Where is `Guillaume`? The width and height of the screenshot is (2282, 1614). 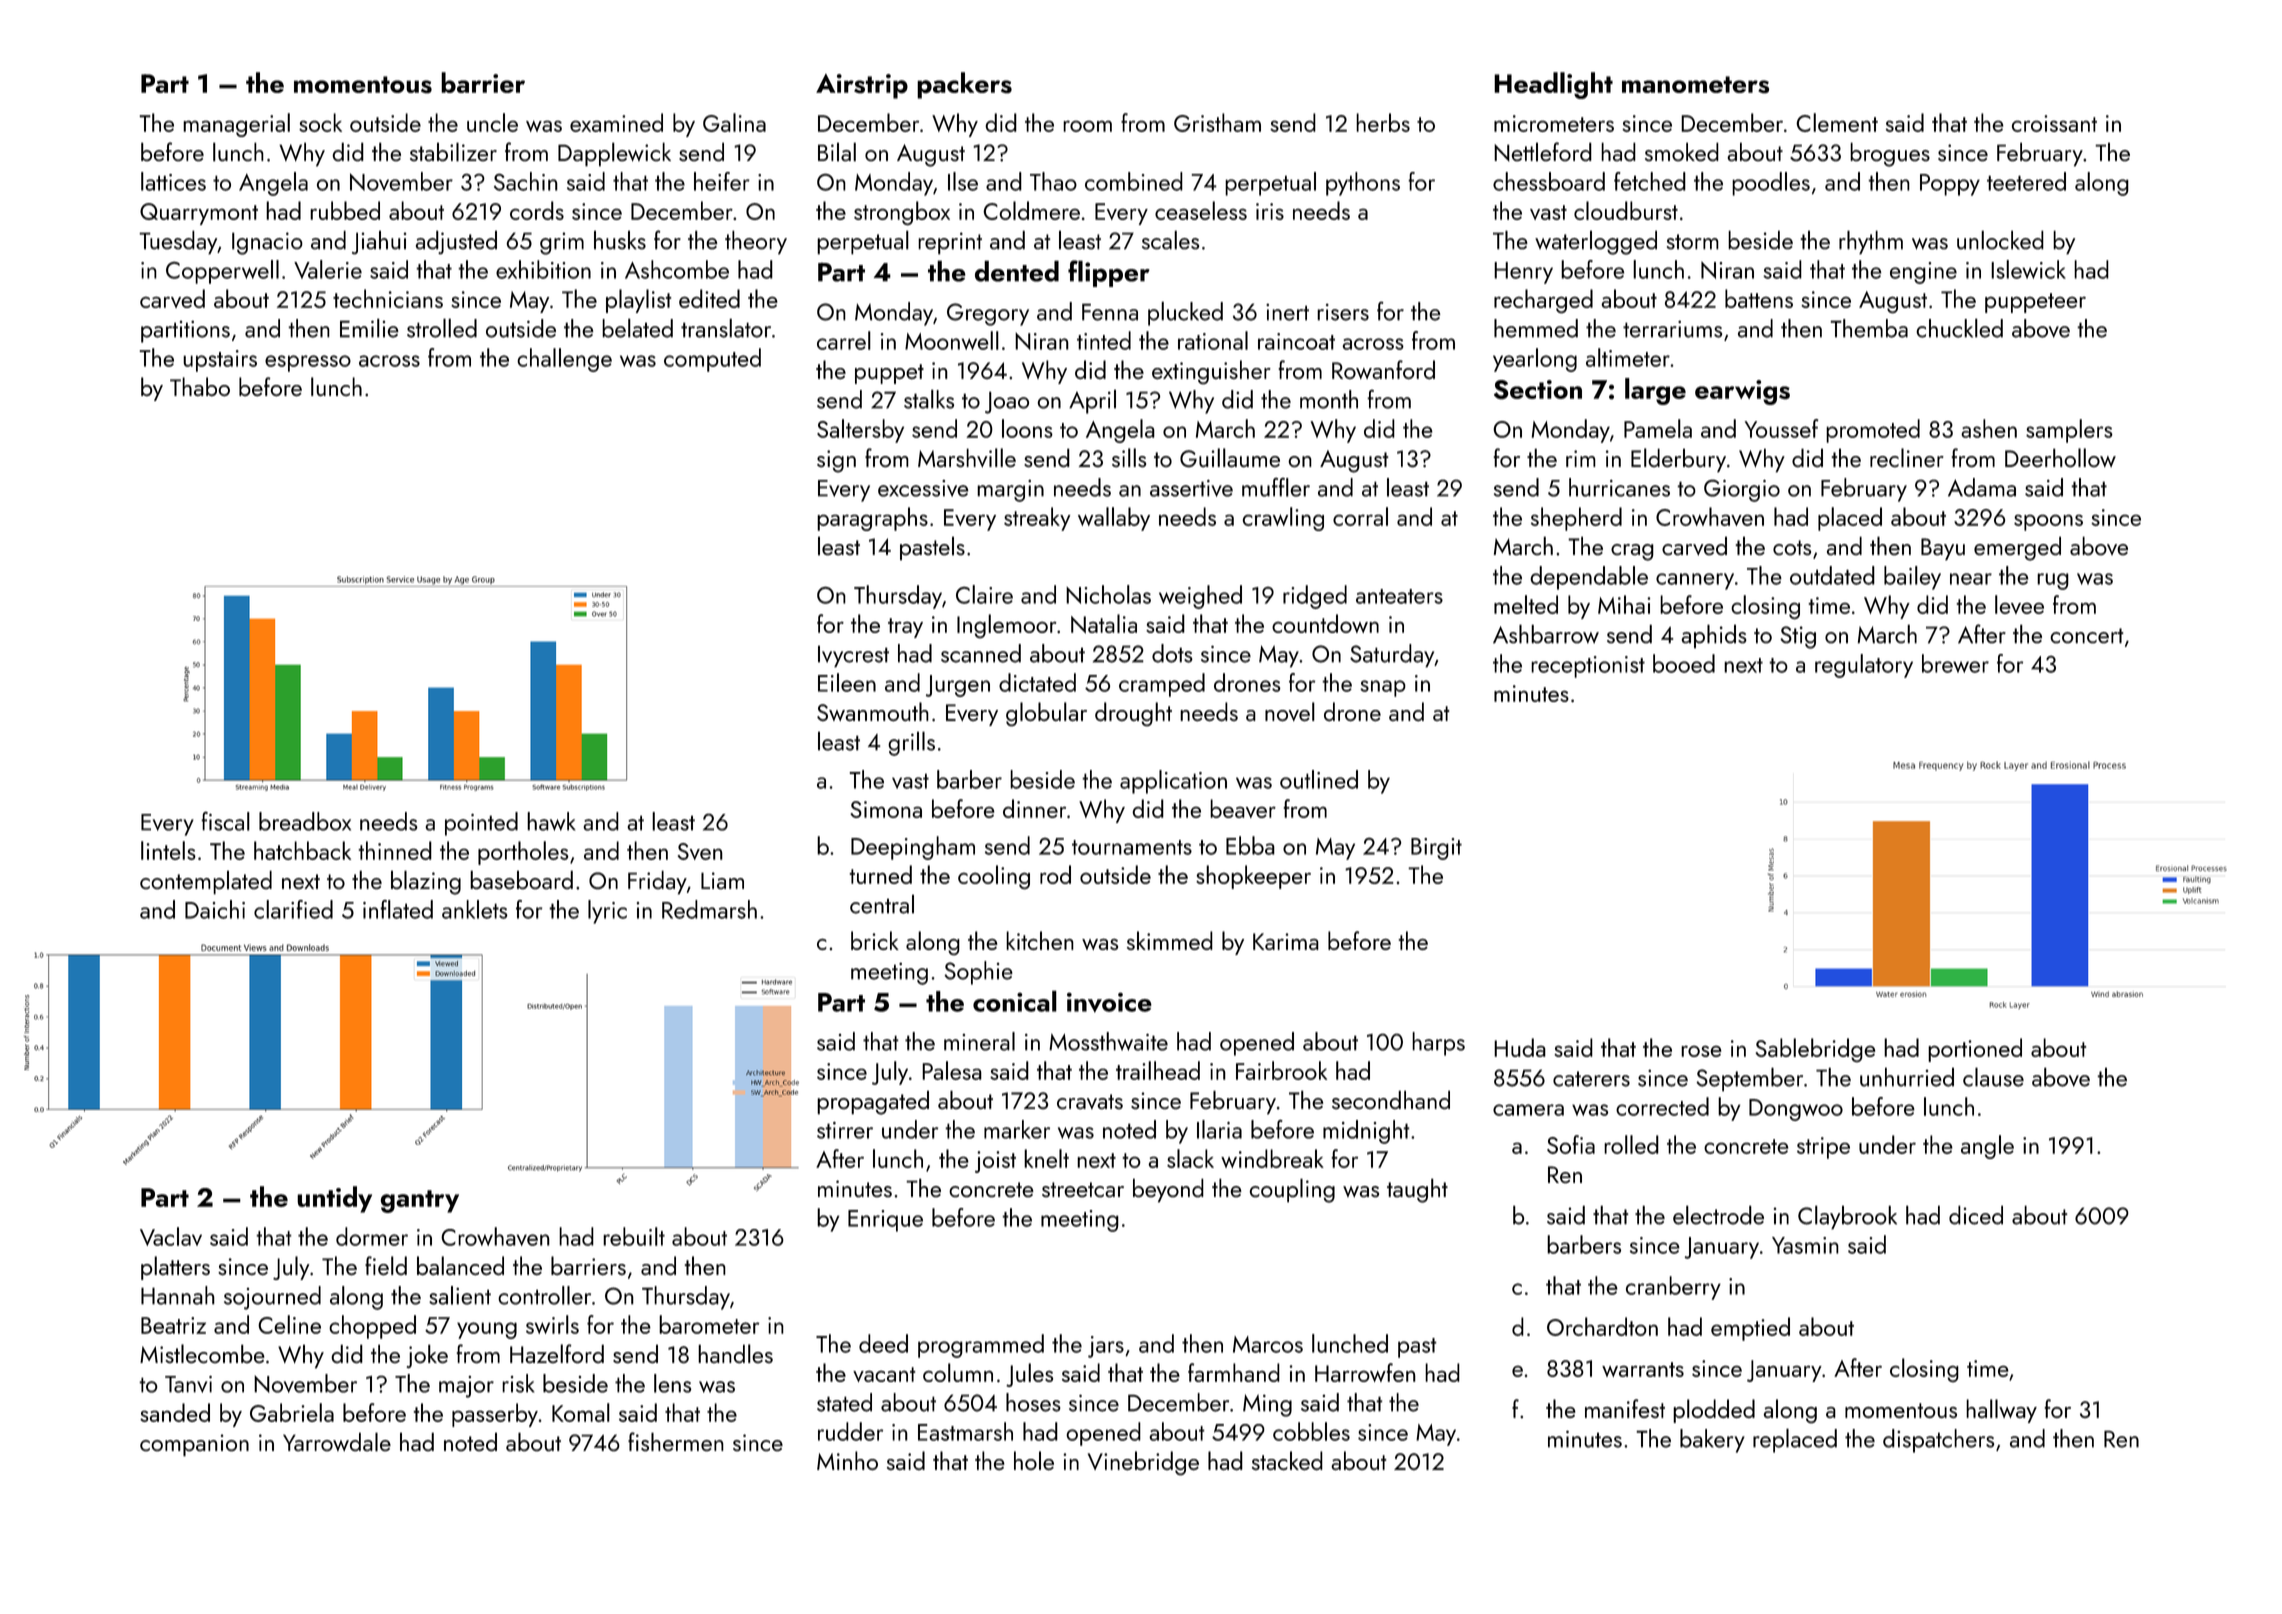
Guillaume is located at coordinates (1230, 457).
